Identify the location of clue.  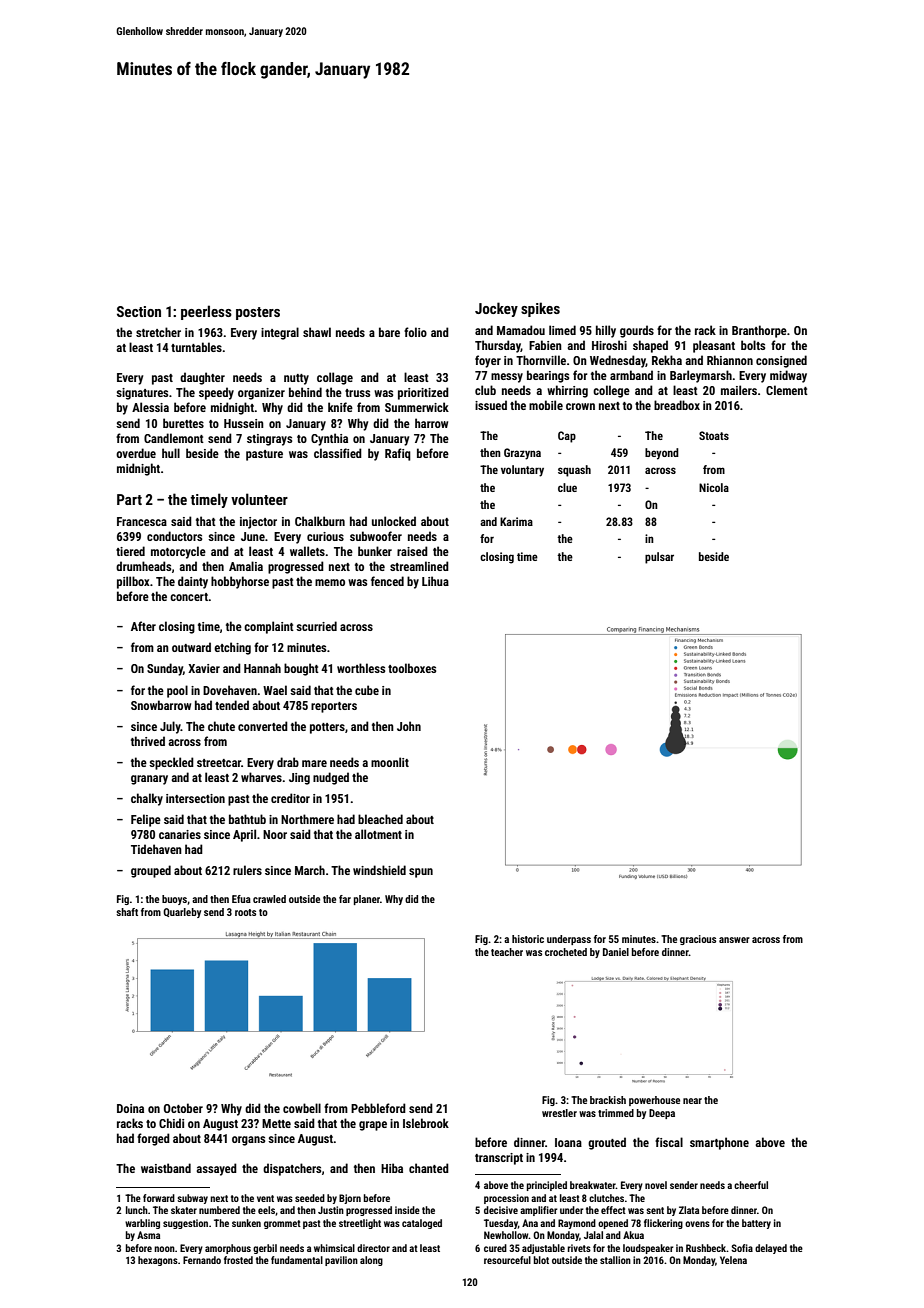
(567, 487).
